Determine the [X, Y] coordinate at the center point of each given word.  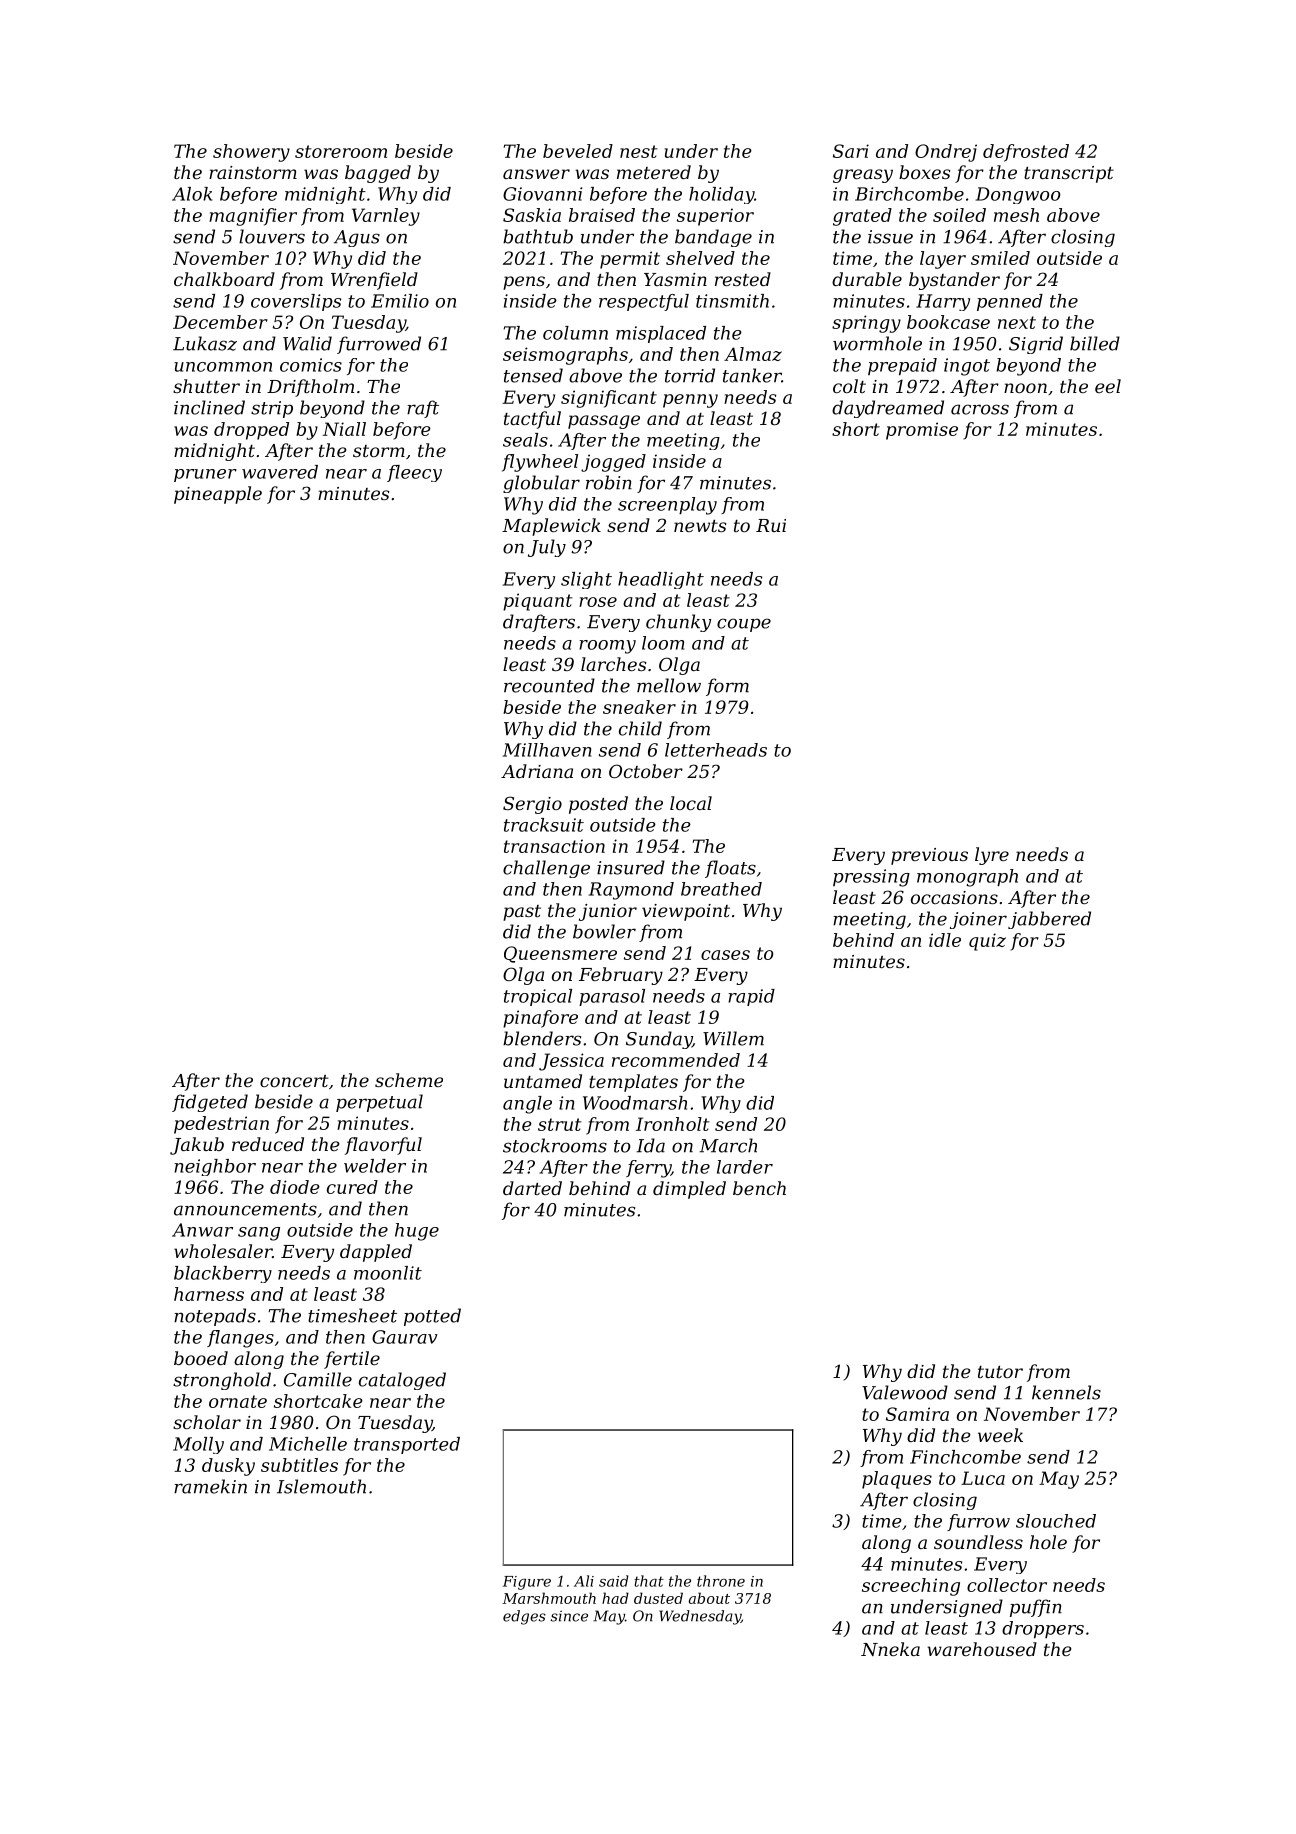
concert [294, 1081]
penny [690, 401]
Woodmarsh [635, 1103]
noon [1025, 388]
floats [730, 869]
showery [251, 153]
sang [259, 1234]
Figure [527, 1583]
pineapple [218, 495]
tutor [1000, 1372]
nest [639, 151]
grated [862, 217]
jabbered [1049, 920]
